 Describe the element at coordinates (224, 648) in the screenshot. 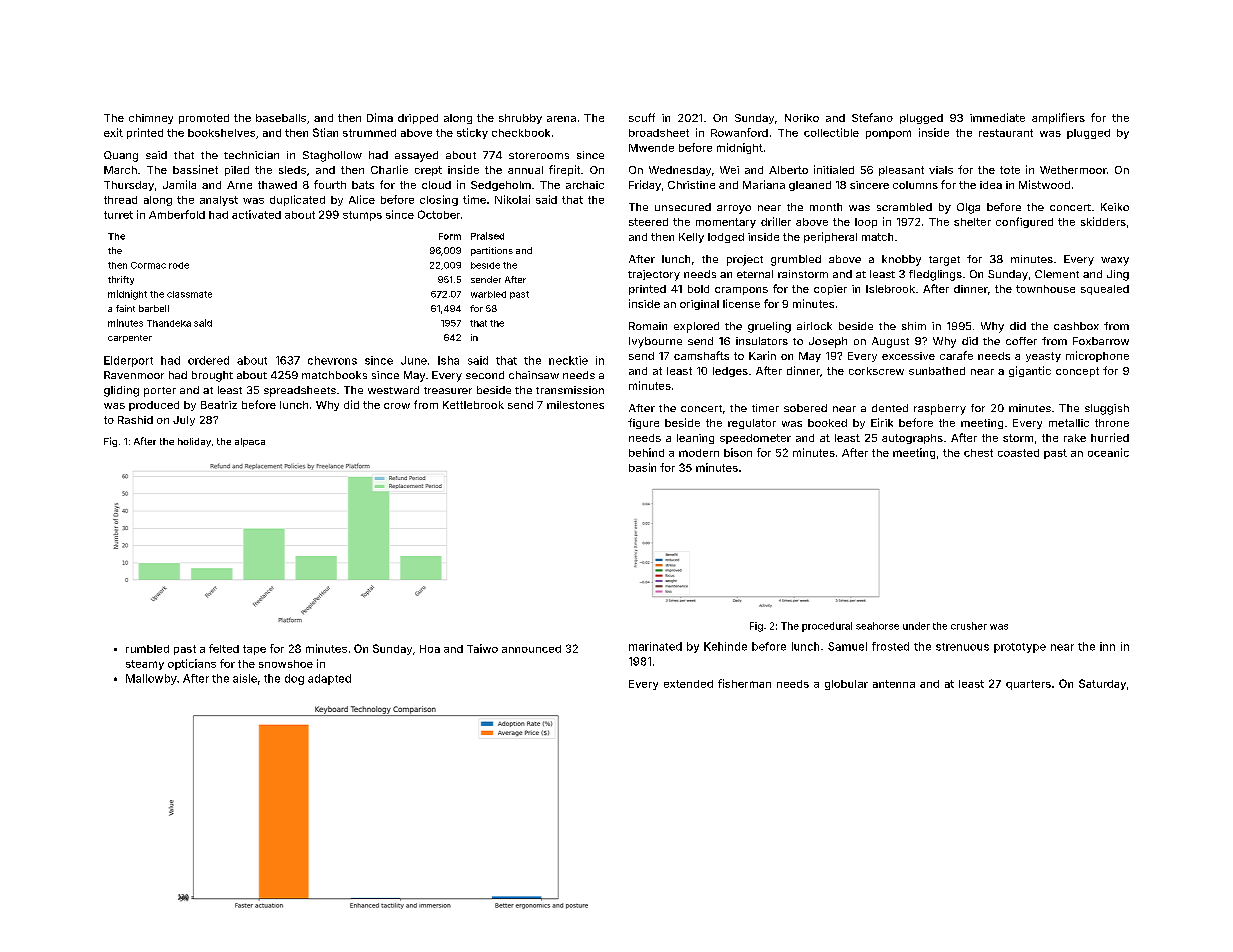

I see `felted` at that location.
